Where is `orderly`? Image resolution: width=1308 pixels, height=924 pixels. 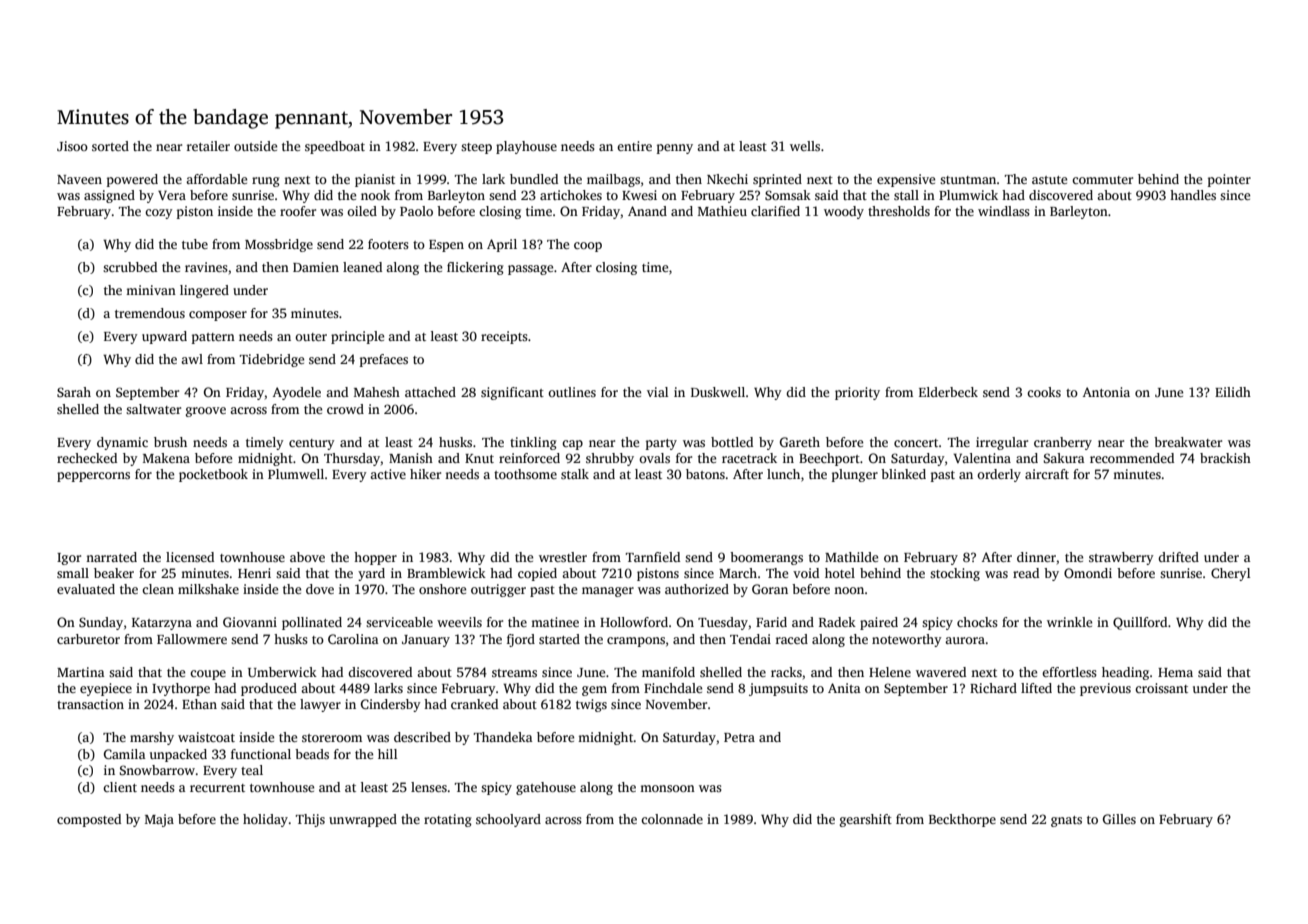 orderly is located at coordinates (999, 475).
